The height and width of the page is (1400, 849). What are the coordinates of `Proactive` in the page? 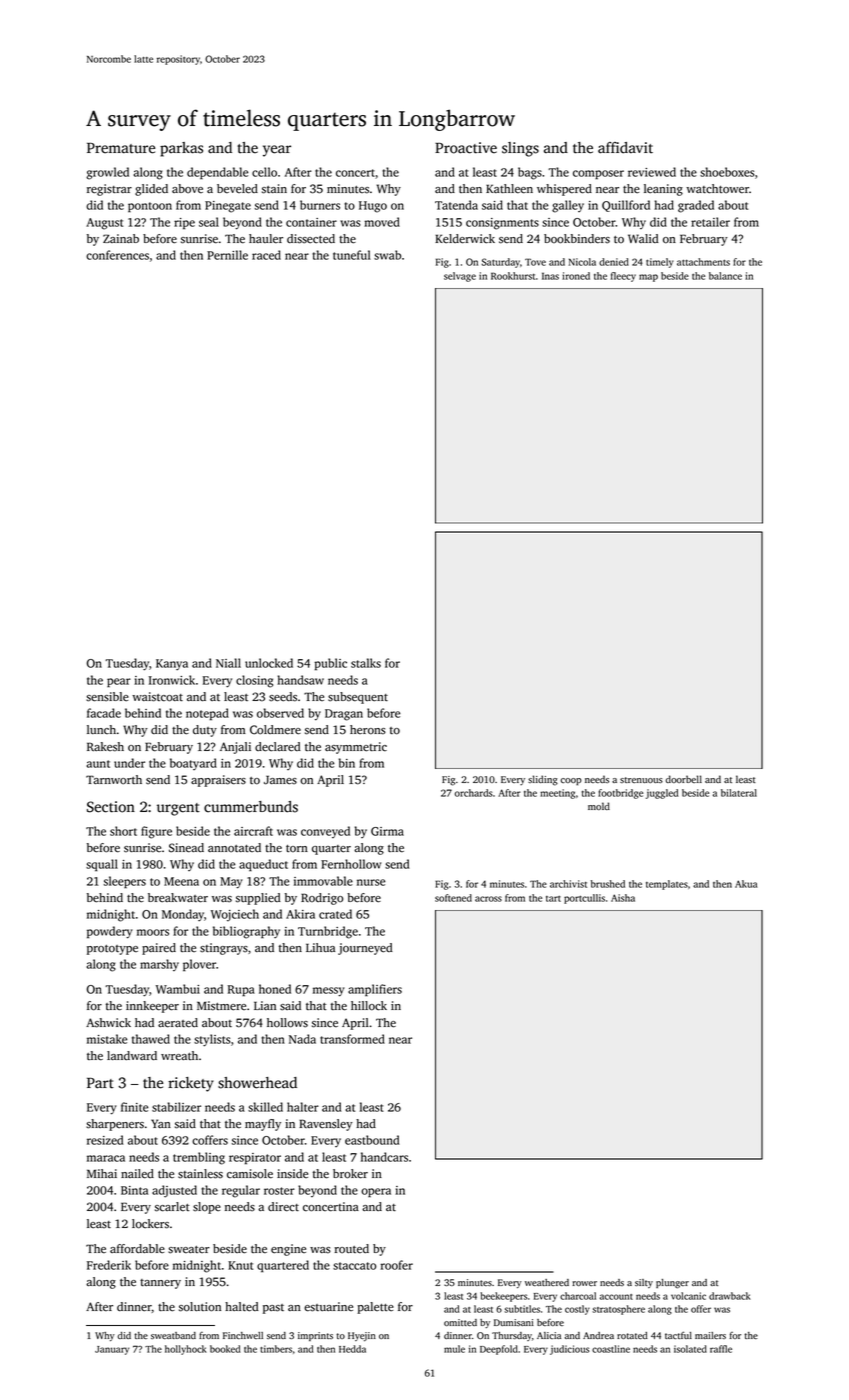 It's located at (466, 148).
